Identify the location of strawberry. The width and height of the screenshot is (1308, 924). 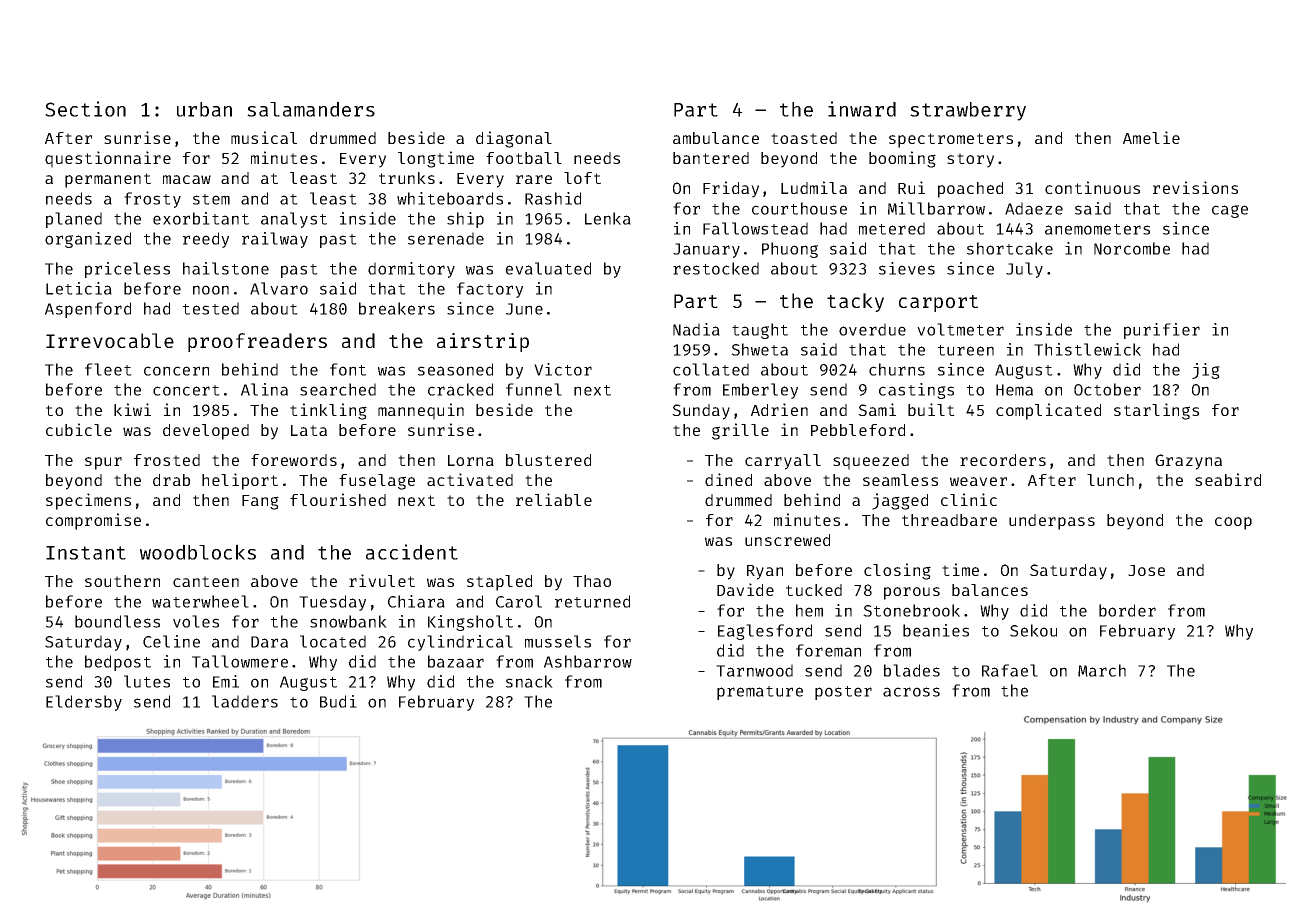
(968, 111).
